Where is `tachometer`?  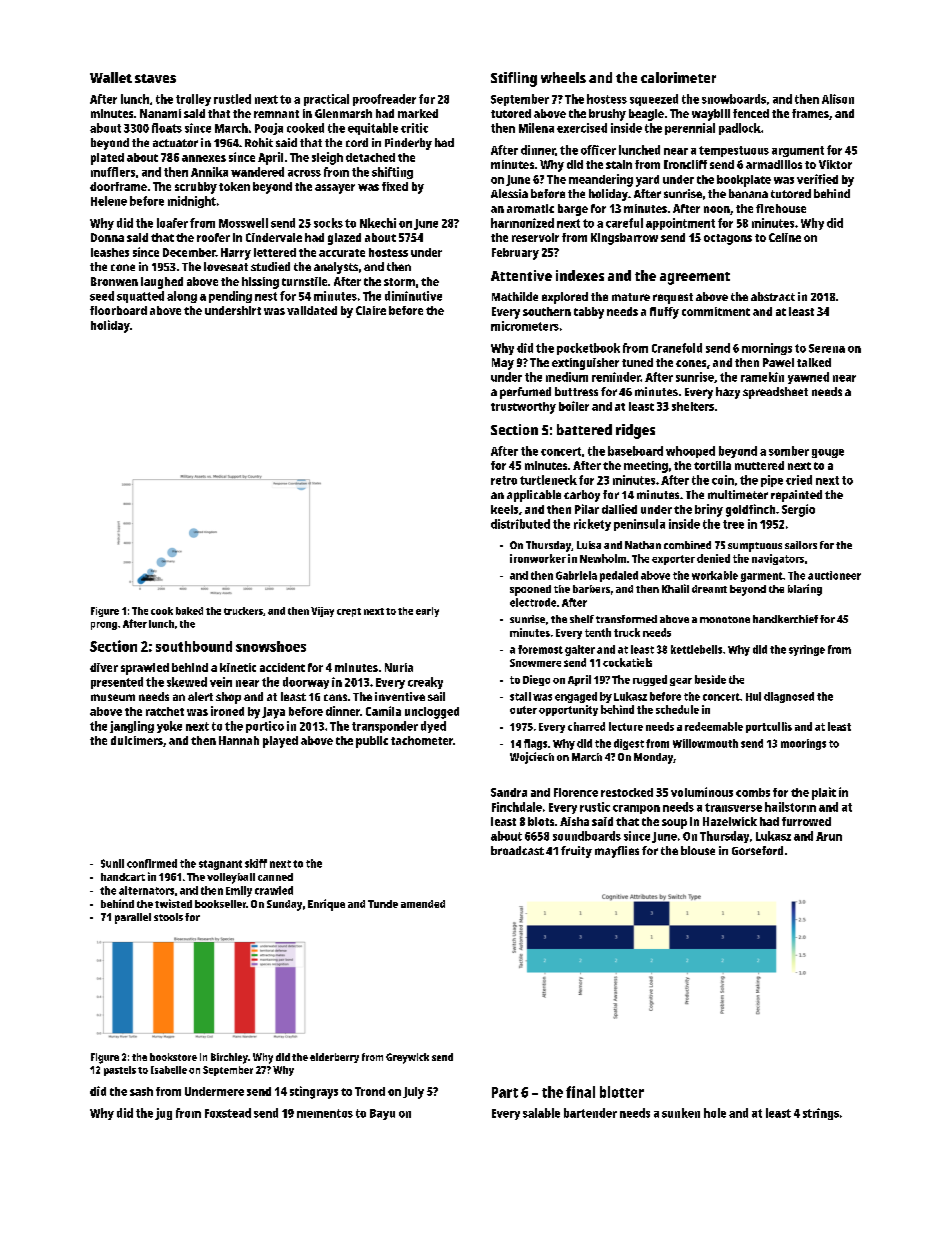 tachometer is located at coordinates (422, 740).
